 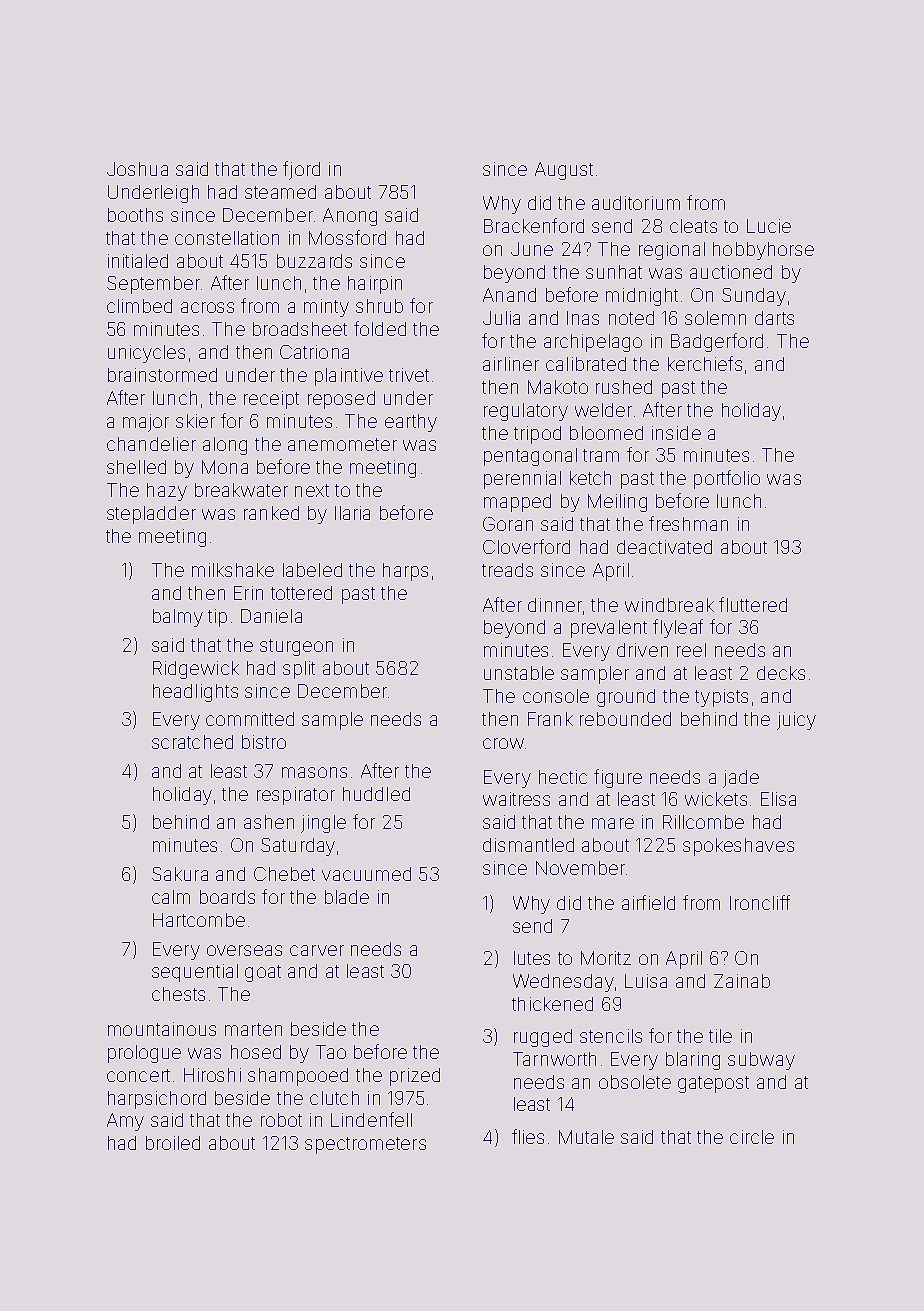 I want to click on spectrometers, so click(x=365, y=1145).
